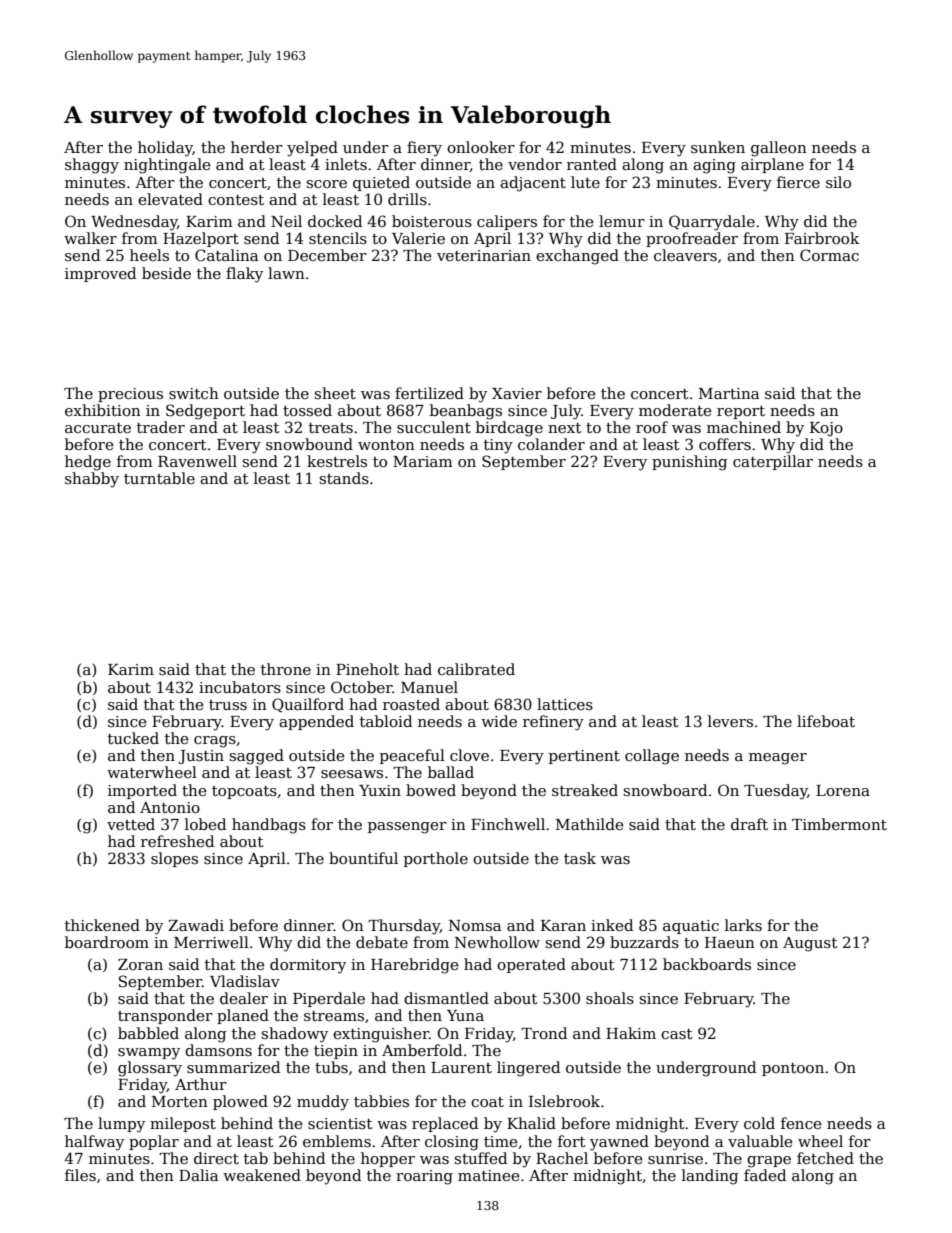 The height and width of the page is (1233, 952). What do you see at coordinates (344, 478) in the page?
I see `stands` at bounding box center [344, 478].
